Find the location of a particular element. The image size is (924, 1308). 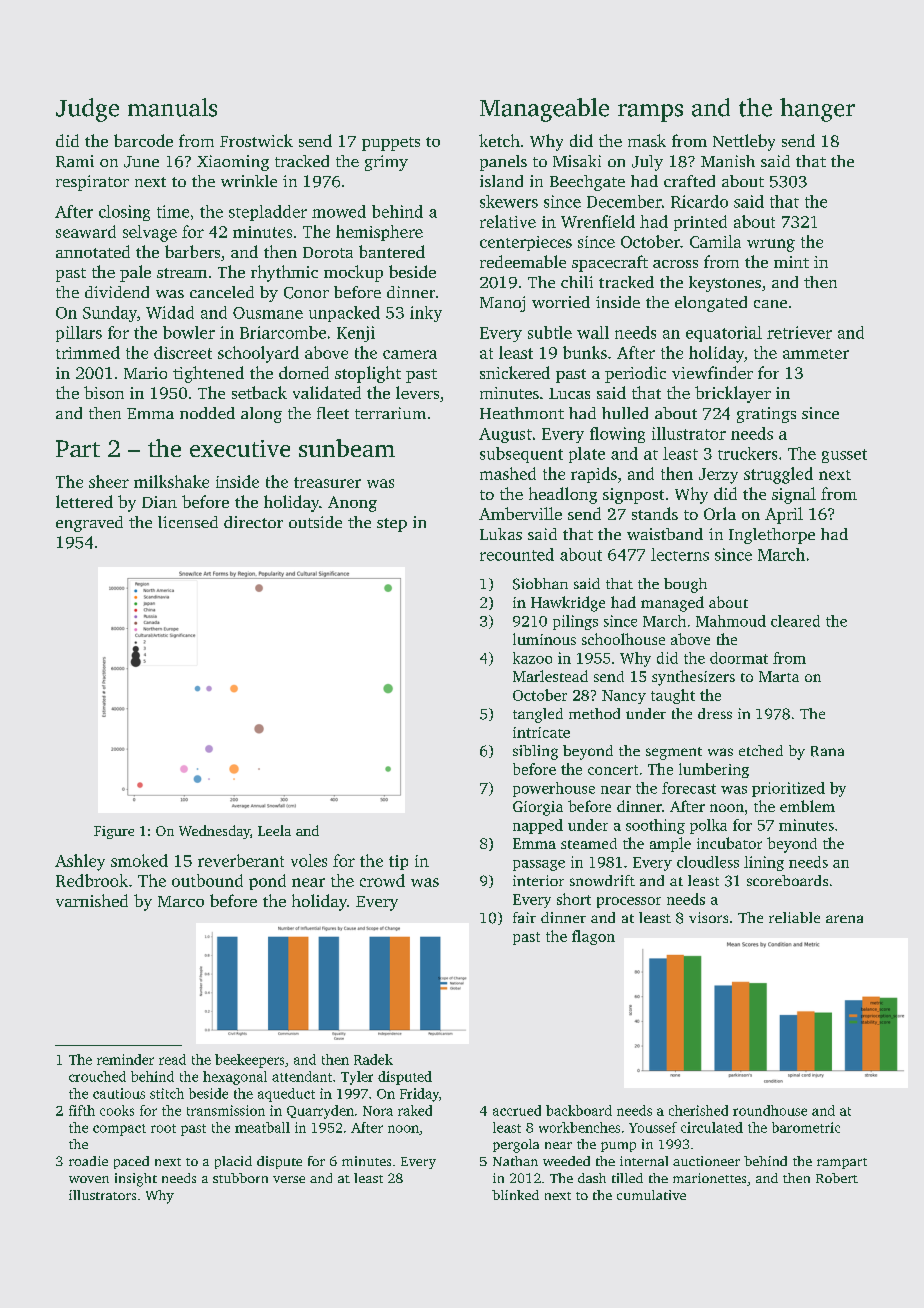

respirator is located at coordinates (92, 183).
